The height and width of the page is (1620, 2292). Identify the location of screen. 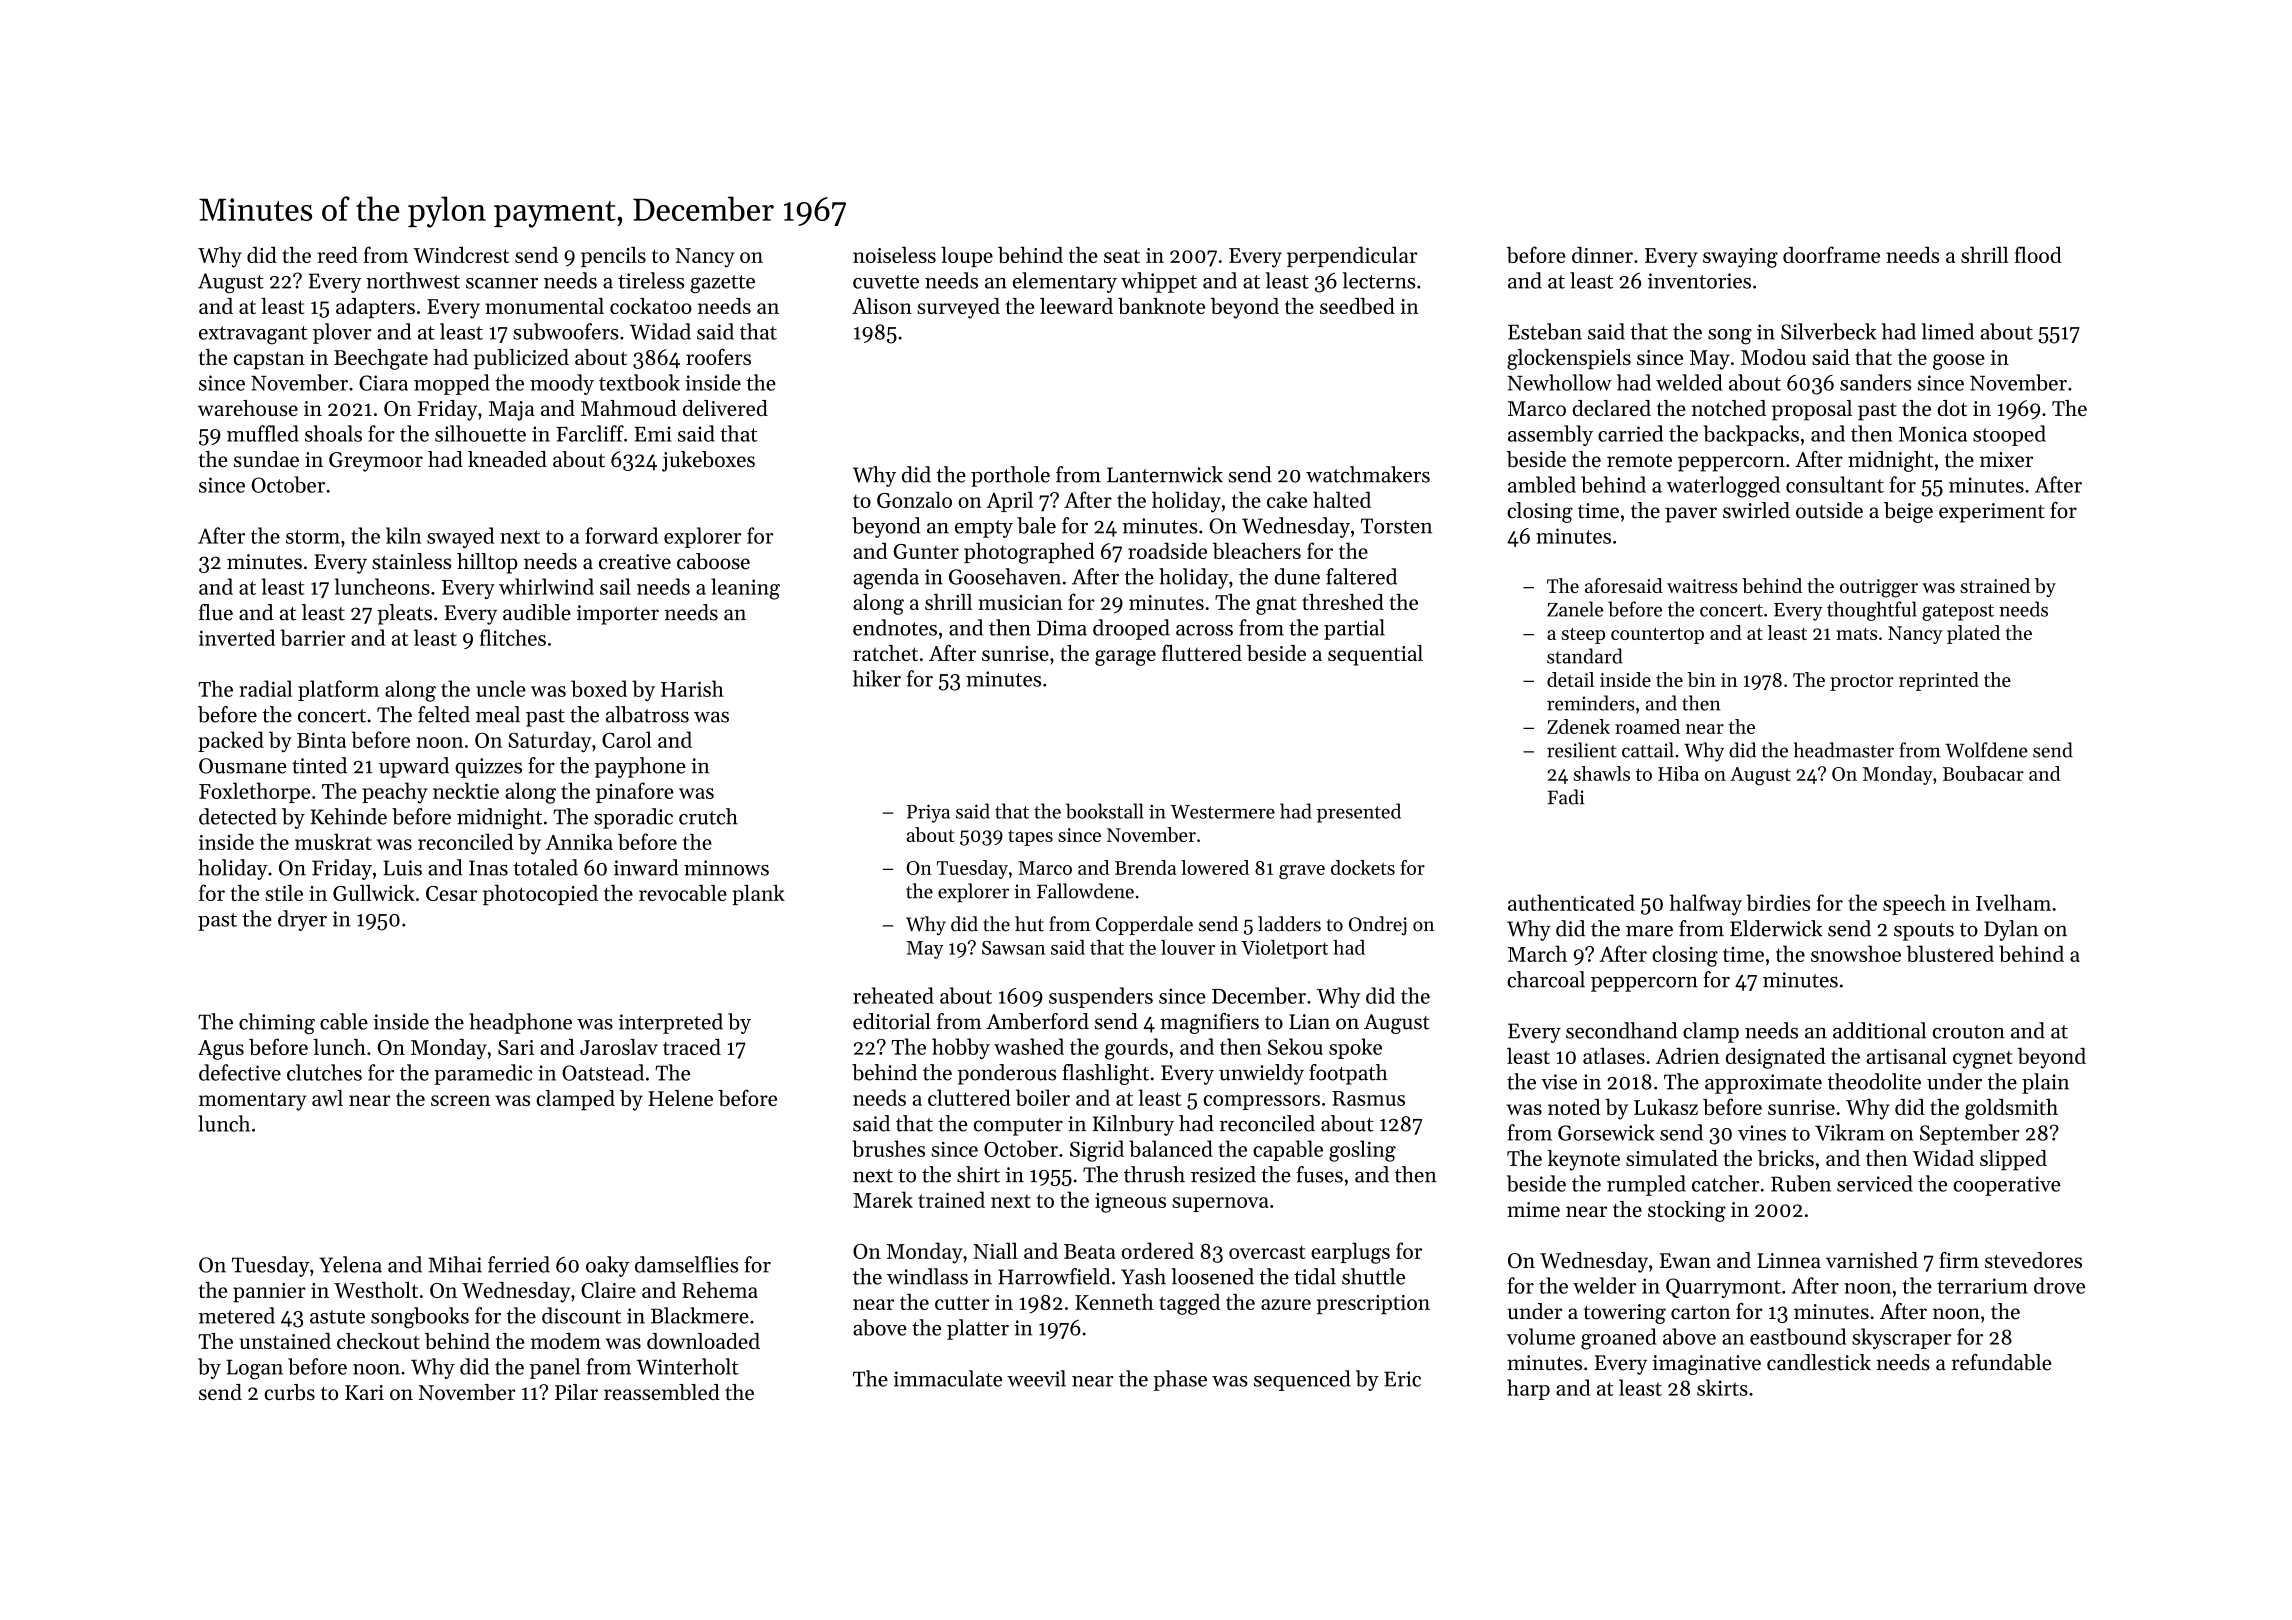
(461, 1100).
